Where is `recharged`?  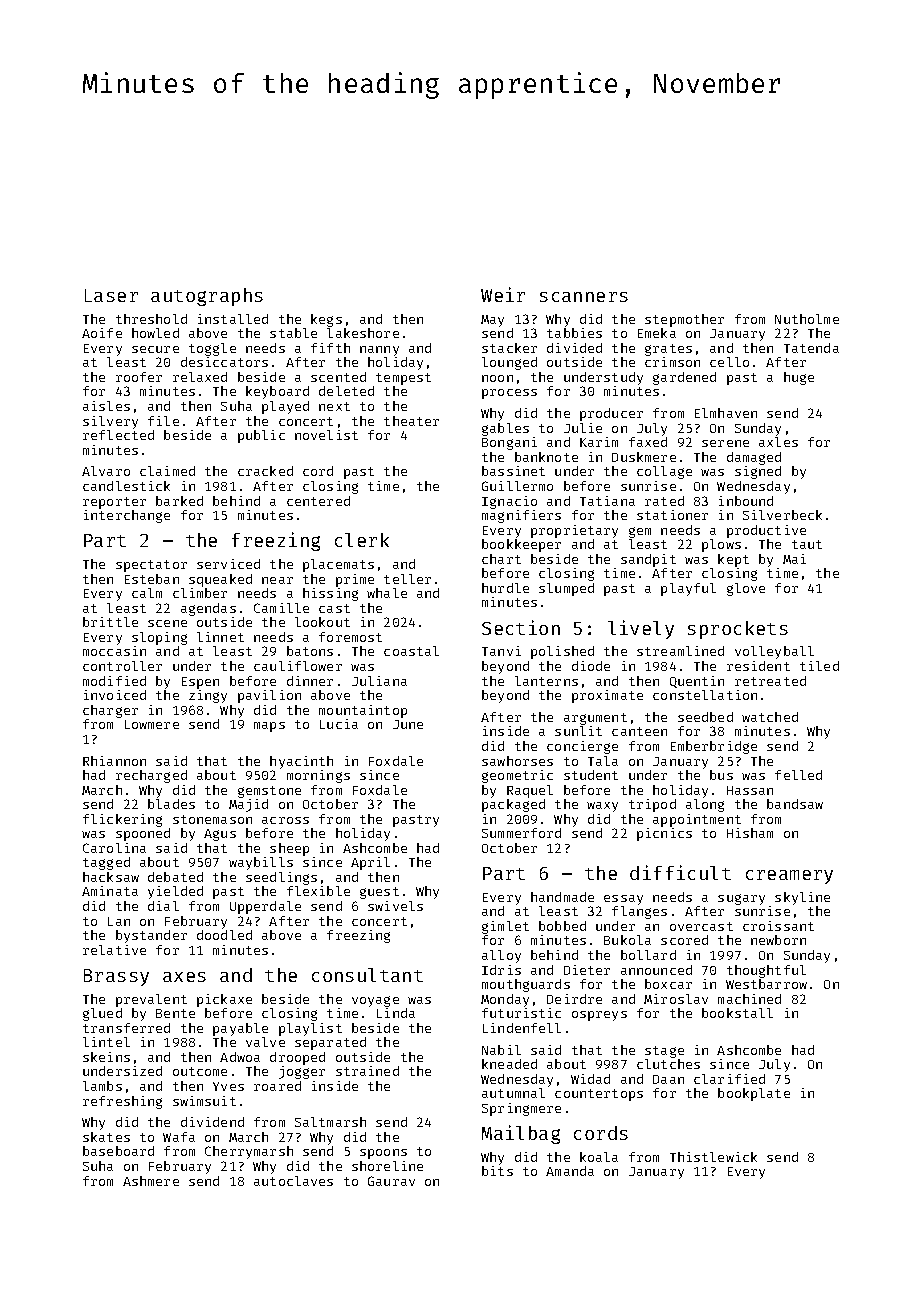 recharged is located at coordinates (151, 776).
